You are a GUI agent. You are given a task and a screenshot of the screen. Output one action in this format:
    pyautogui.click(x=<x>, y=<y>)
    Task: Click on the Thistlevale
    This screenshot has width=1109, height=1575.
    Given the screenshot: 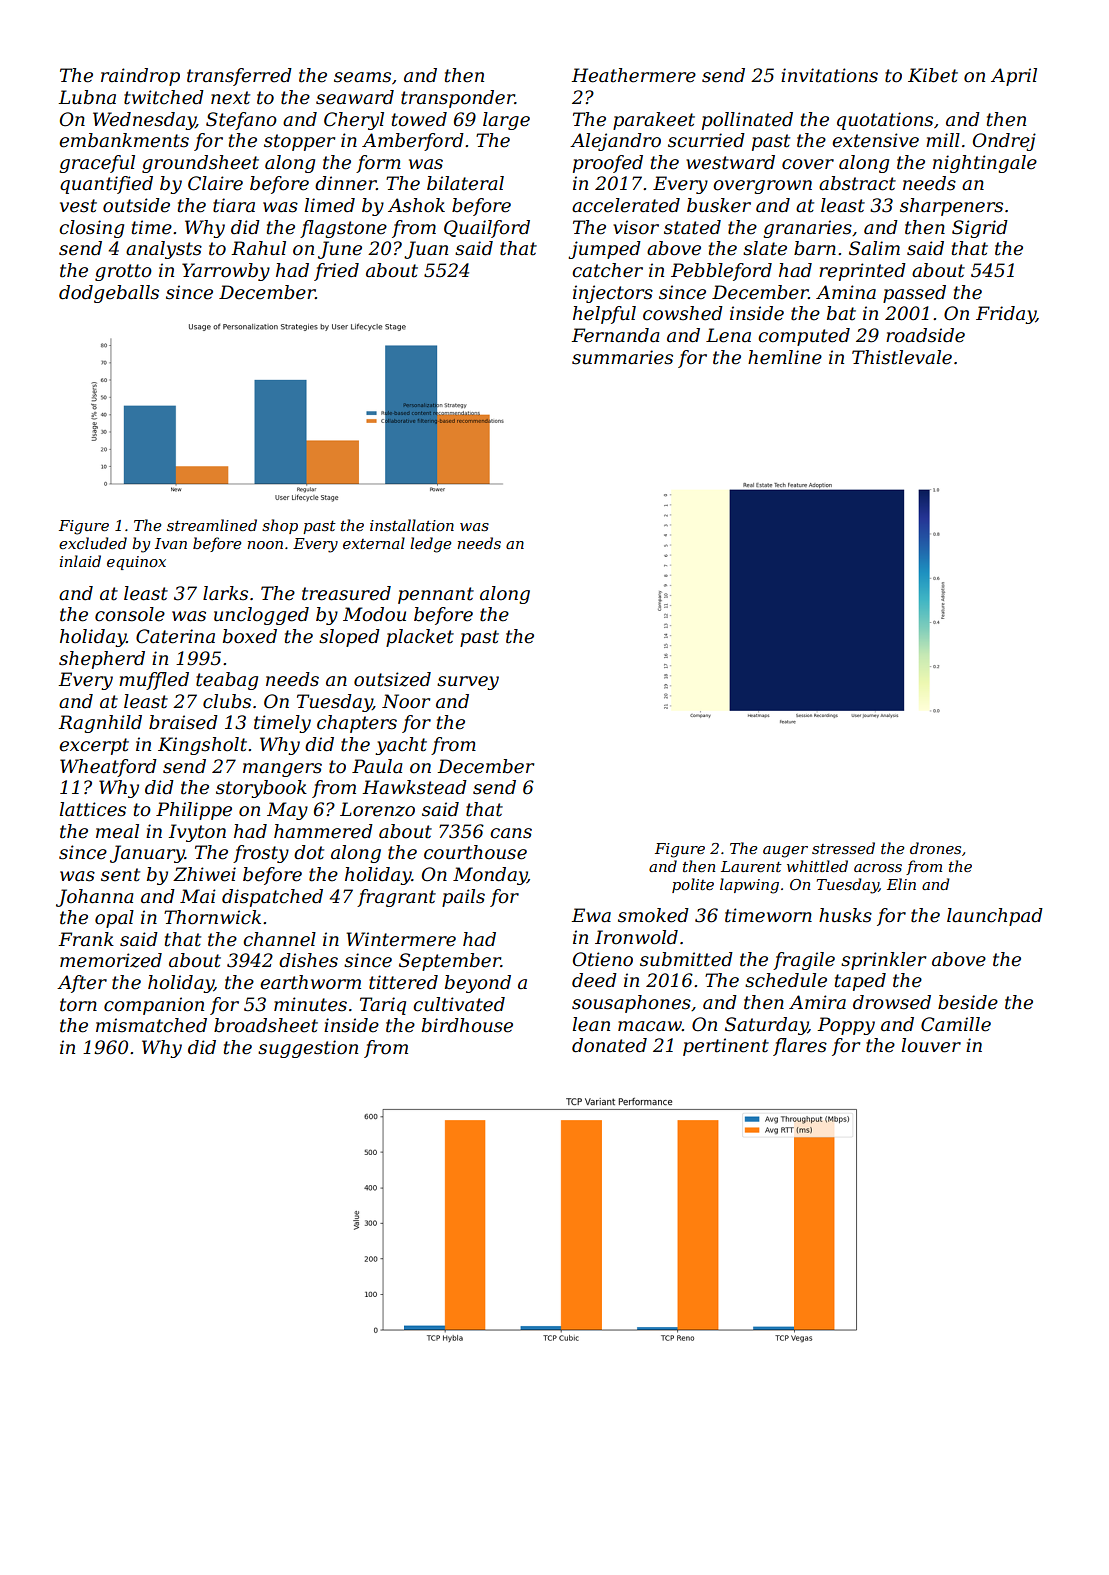 What is the action you would take?
    pyautogui.click(x=902, y=357)
